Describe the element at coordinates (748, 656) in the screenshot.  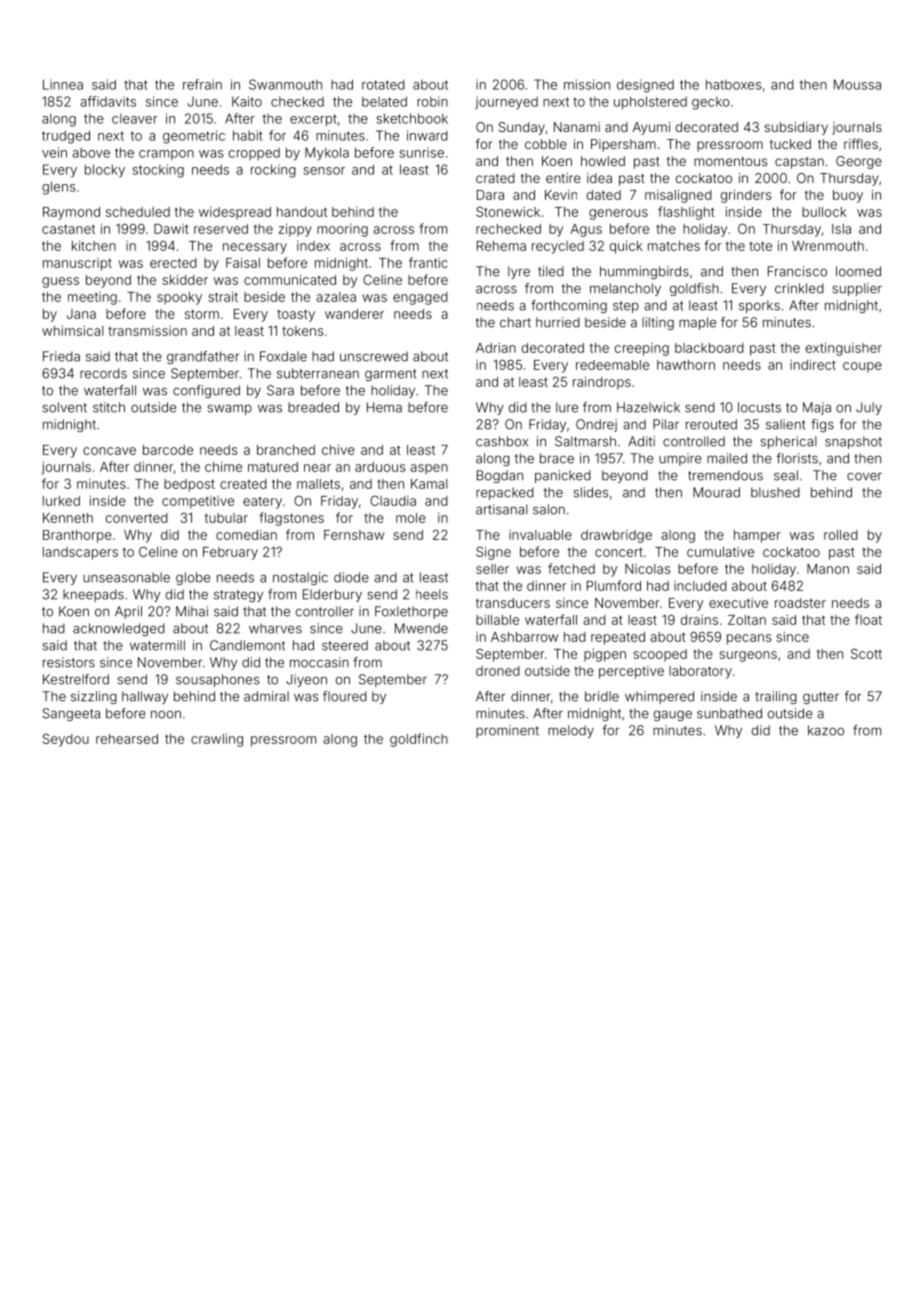
I see `surgeons` at that location.
